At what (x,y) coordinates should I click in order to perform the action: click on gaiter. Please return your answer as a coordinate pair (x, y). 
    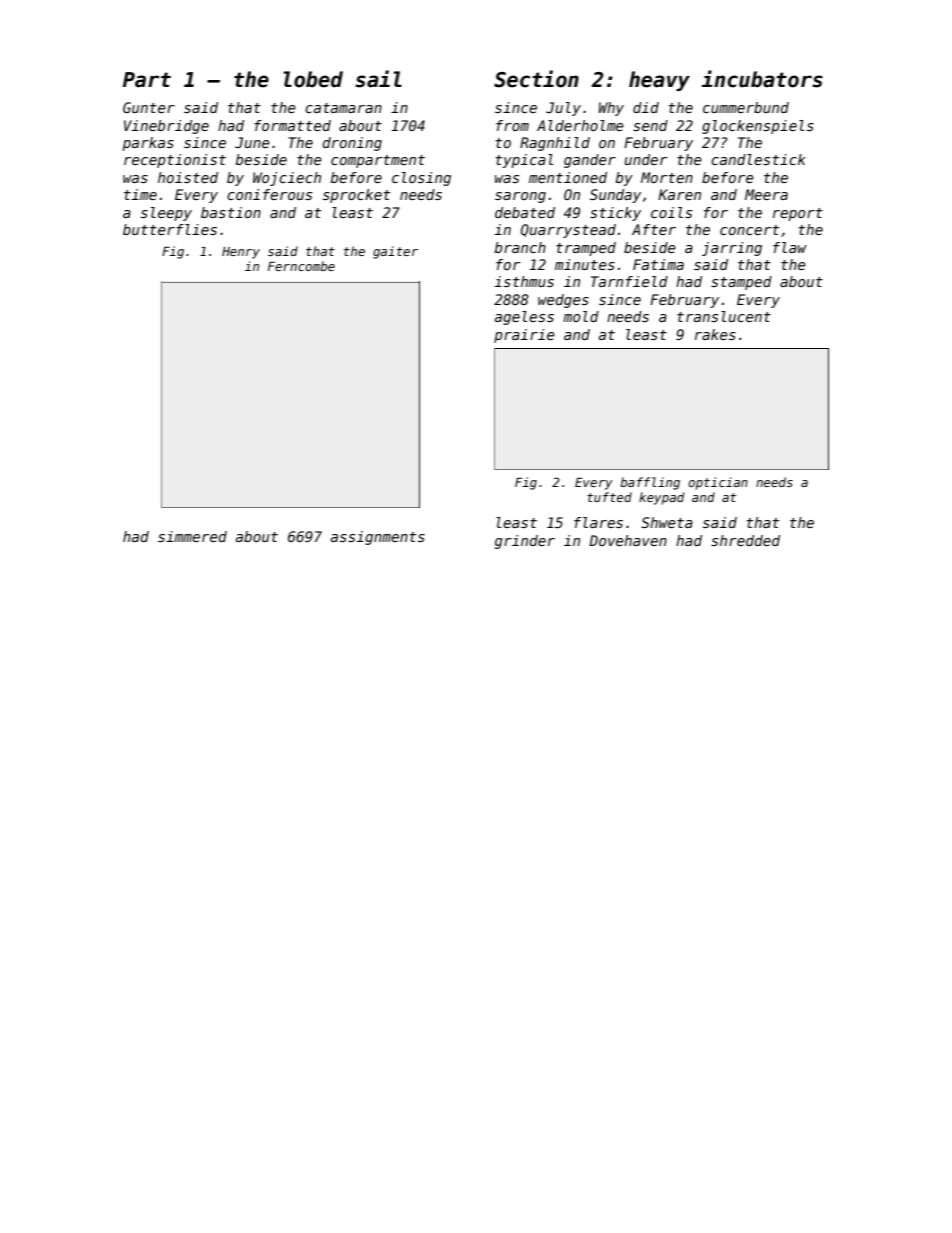
    Looking at the image, I should click on (395, 252).
